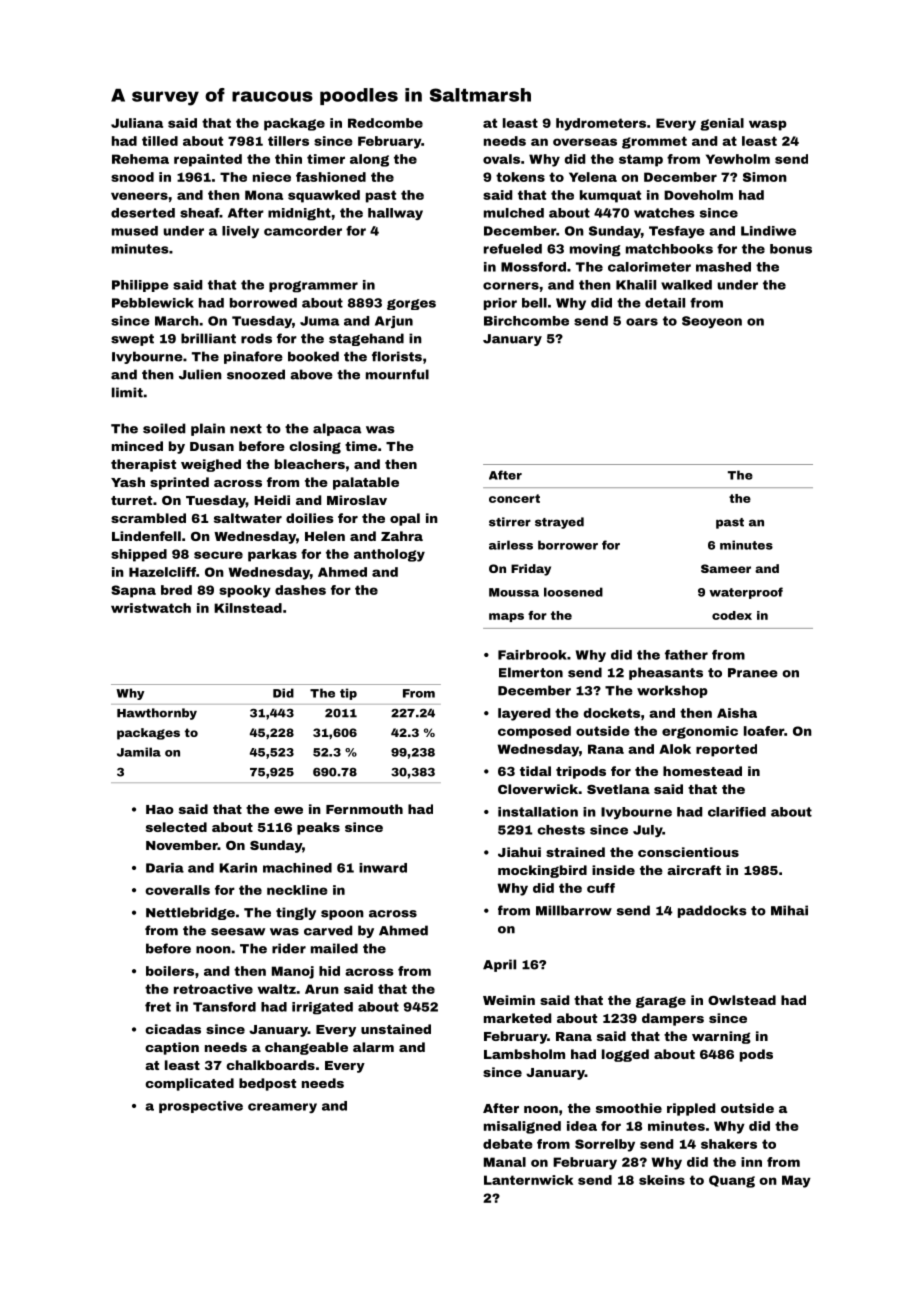  What do you see at coordinates (289, 948) in the screenshot?
I see `rider` at bounding box center [289, 948].
